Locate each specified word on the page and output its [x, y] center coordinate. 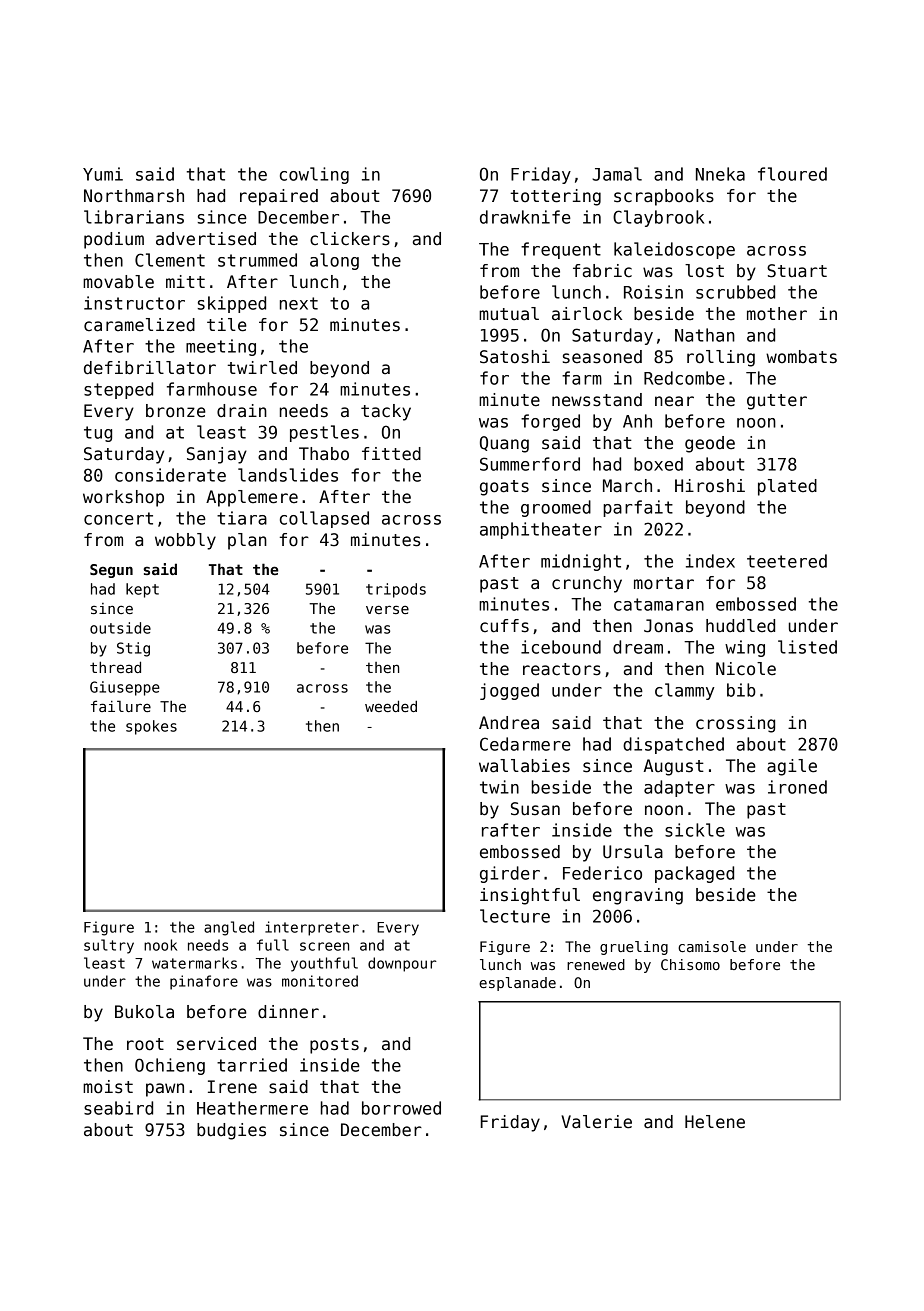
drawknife [525, 217]
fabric [602, 271]
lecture [515, 916]
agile [792, 767]
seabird [118, 1108]
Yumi [103, 174]
